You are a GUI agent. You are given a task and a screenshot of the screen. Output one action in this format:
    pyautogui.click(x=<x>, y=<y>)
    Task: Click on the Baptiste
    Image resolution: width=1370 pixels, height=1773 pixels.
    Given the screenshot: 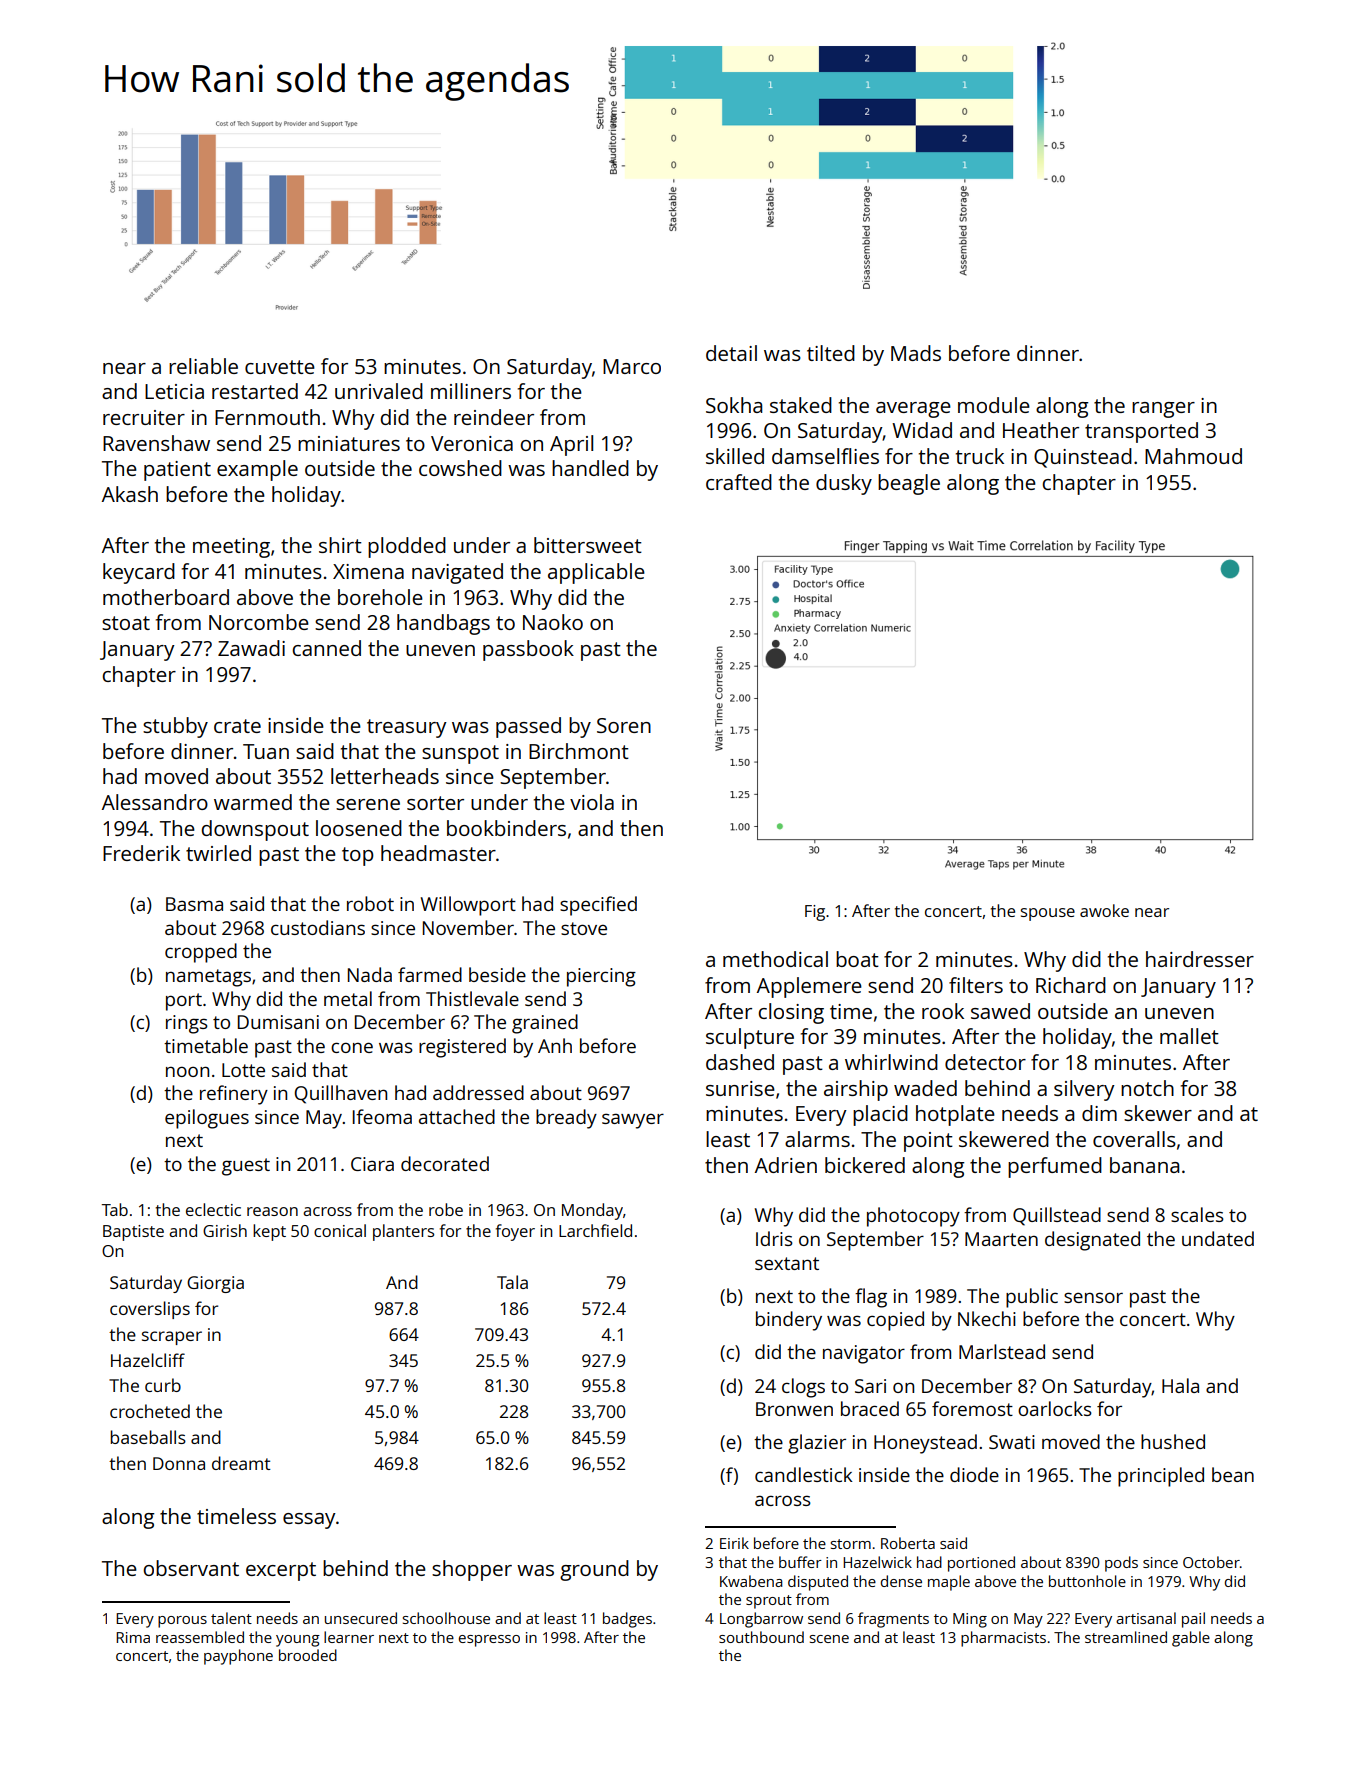 What is the action you would take?
    pyautogui.click(x=133, y=1233)
